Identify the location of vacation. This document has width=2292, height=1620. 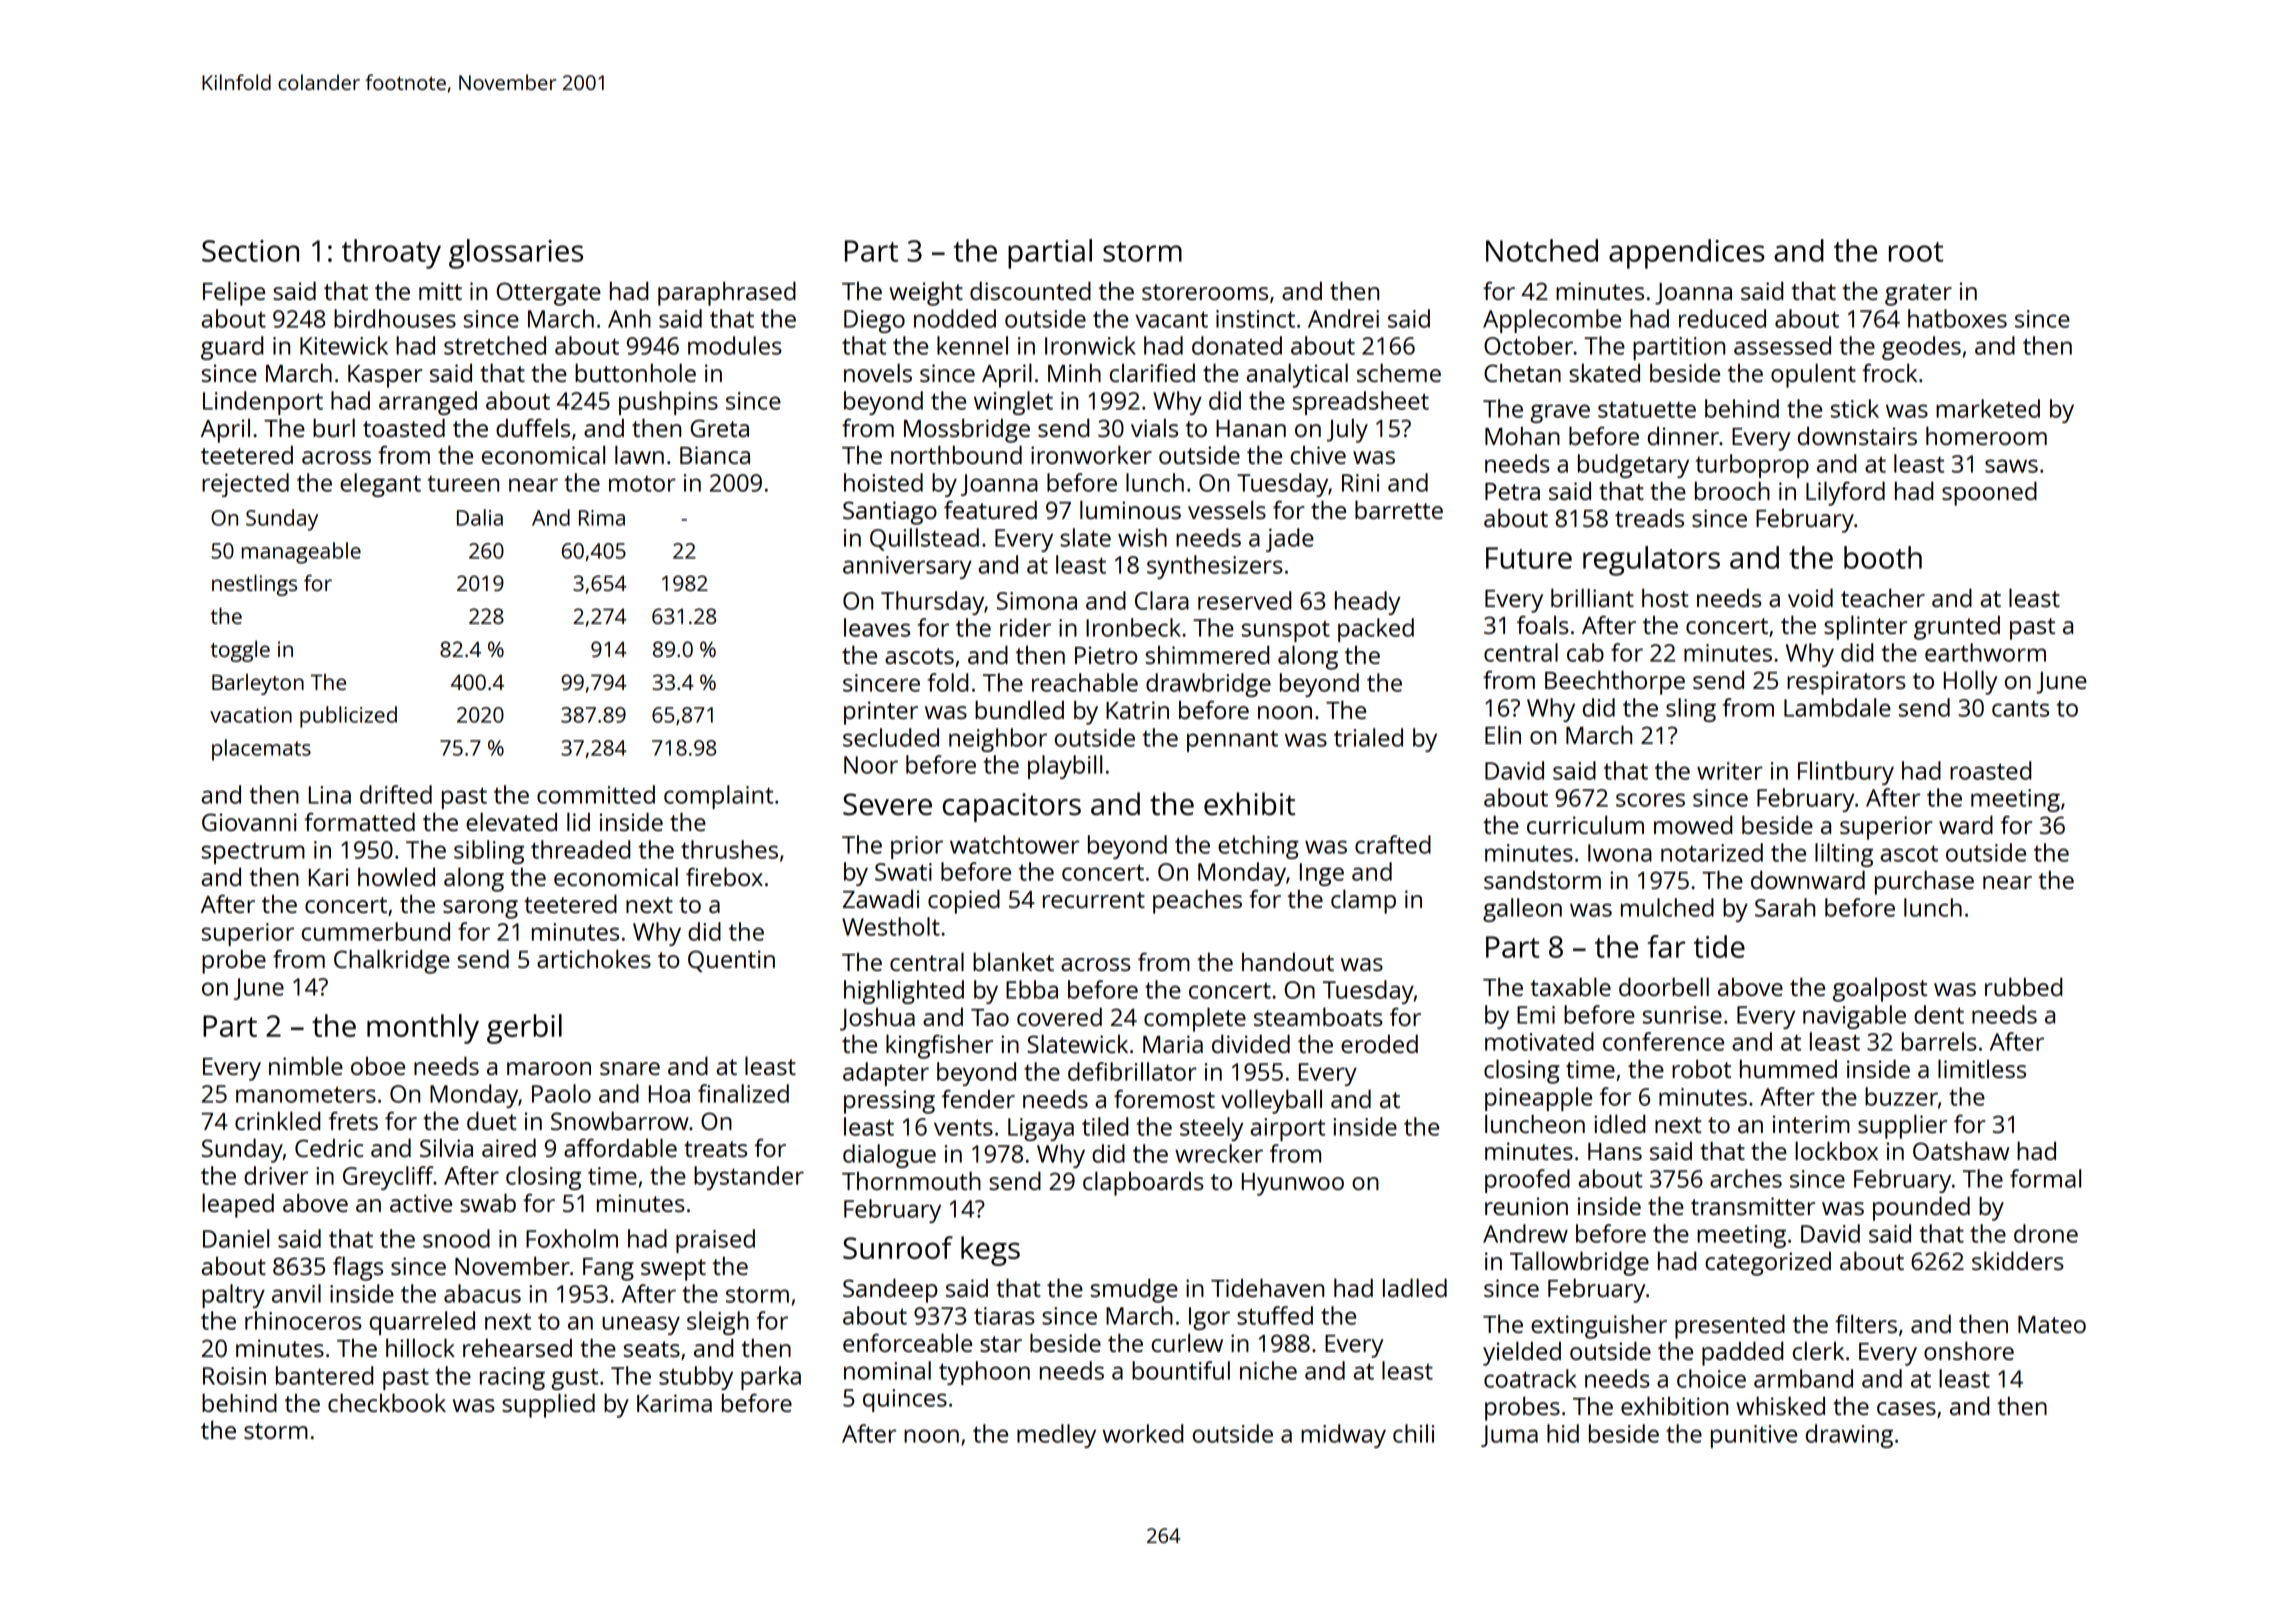
(251, 715).
